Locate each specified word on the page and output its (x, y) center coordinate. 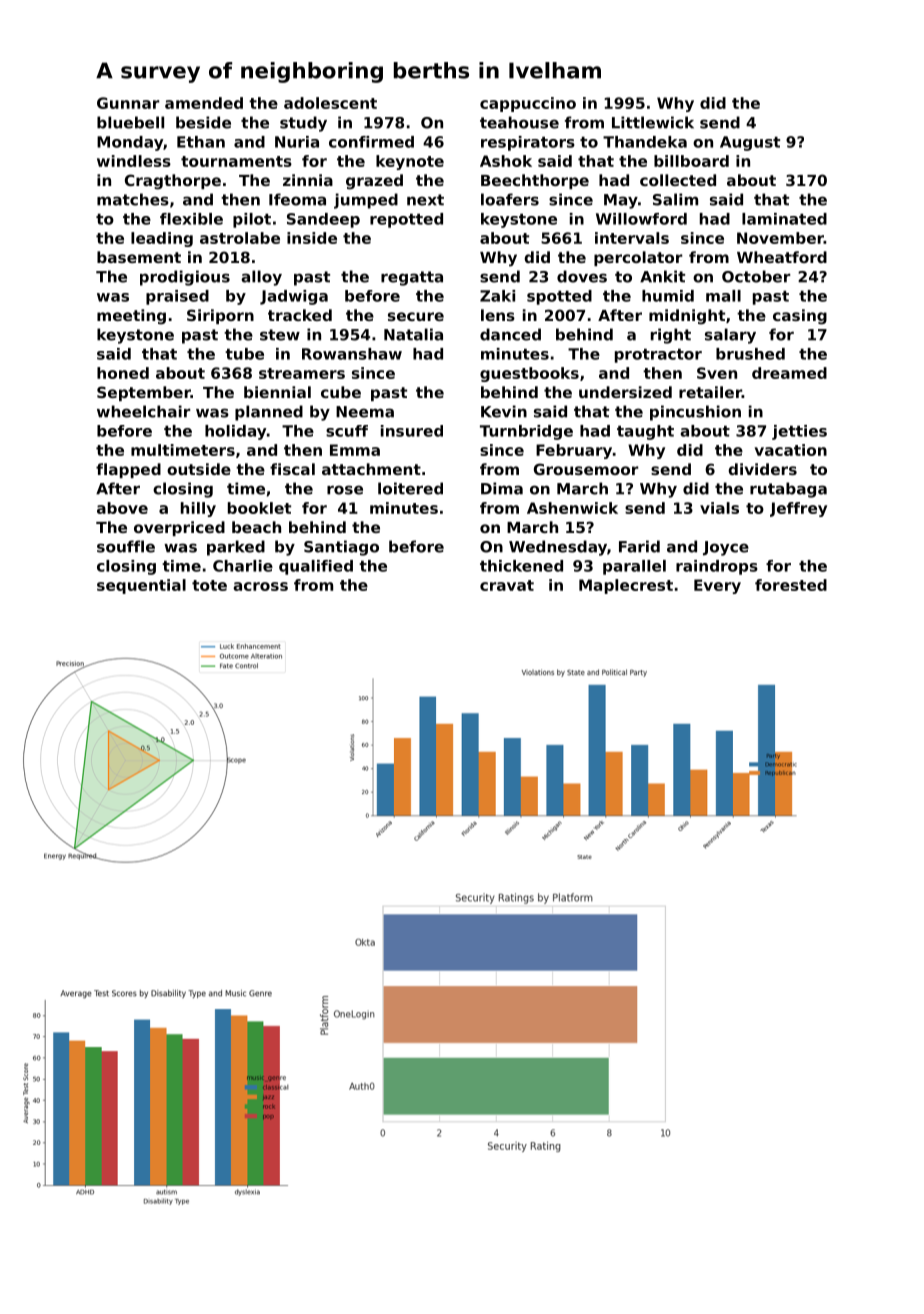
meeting (131, 317)
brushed (750, 354)
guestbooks (529, 374)
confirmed (371, 142)
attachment (371, 469)
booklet (259, 508)
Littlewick (653, 122)
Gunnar (128, 103)
